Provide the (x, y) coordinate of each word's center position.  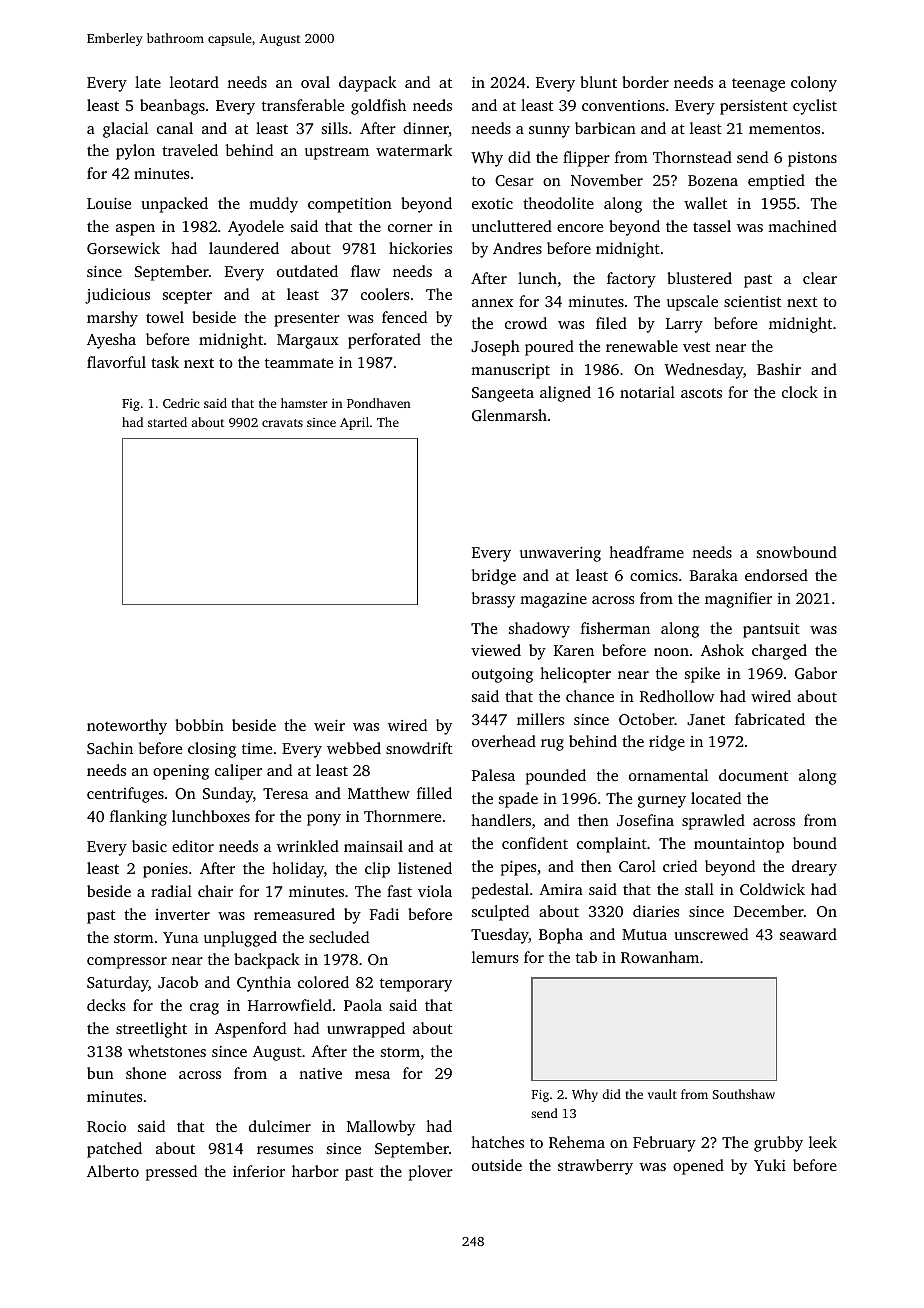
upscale (692, 303)
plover (431, 1173)
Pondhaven (379, 403)
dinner (426, 129)
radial (171, 891)
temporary (416, 985)
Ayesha (111, 341)
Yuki (770, 1165)
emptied (776, 182)
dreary (814, 868)
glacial (125, 130)
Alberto (113, 1171)
